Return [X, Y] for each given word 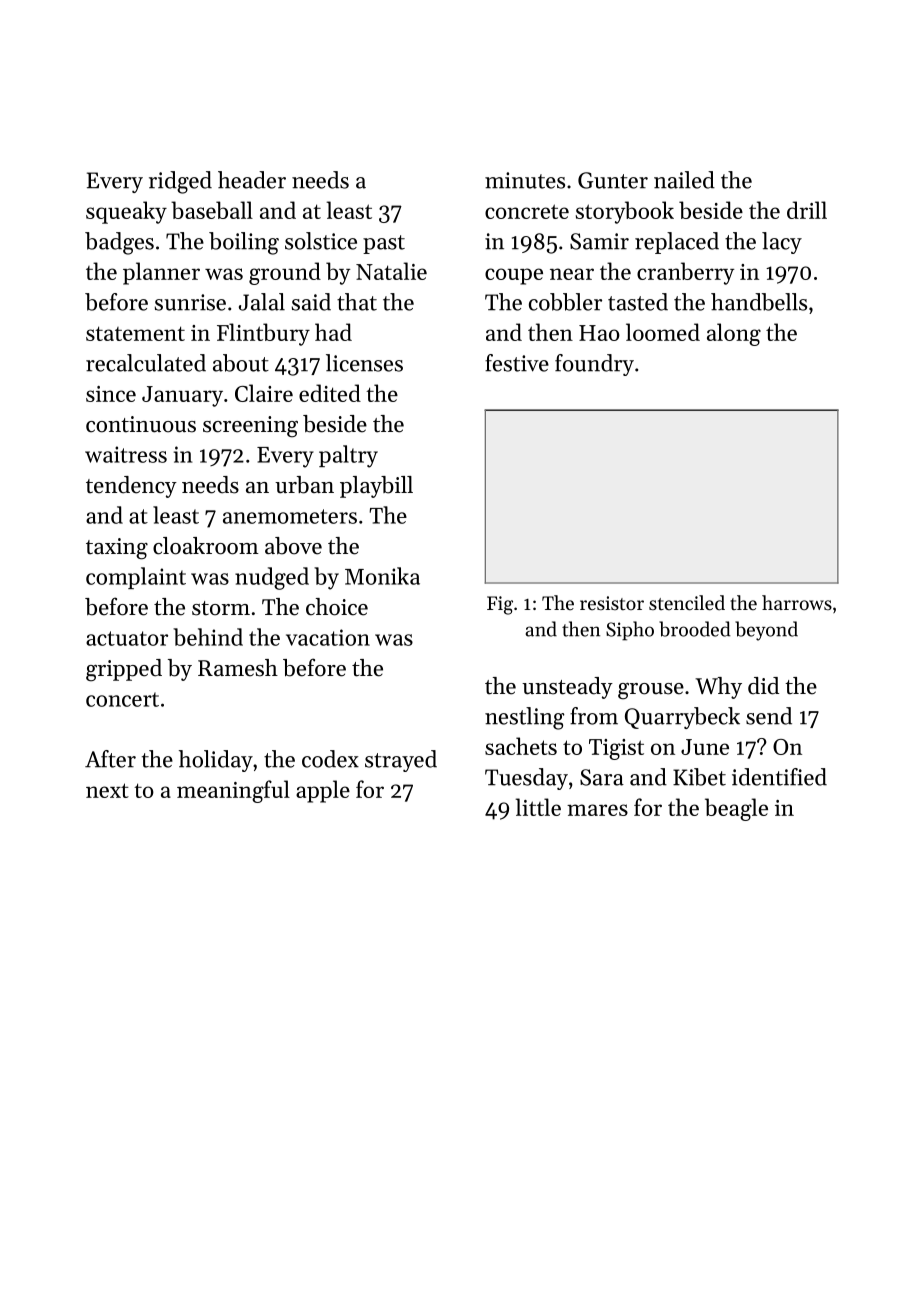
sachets [521, 746]
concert [122, 699]
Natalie [391, 271]
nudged [272, 578]
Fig [500, 605]
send [769, 716]
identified [779, 777]
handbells [759, 302]
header [252, 180]
